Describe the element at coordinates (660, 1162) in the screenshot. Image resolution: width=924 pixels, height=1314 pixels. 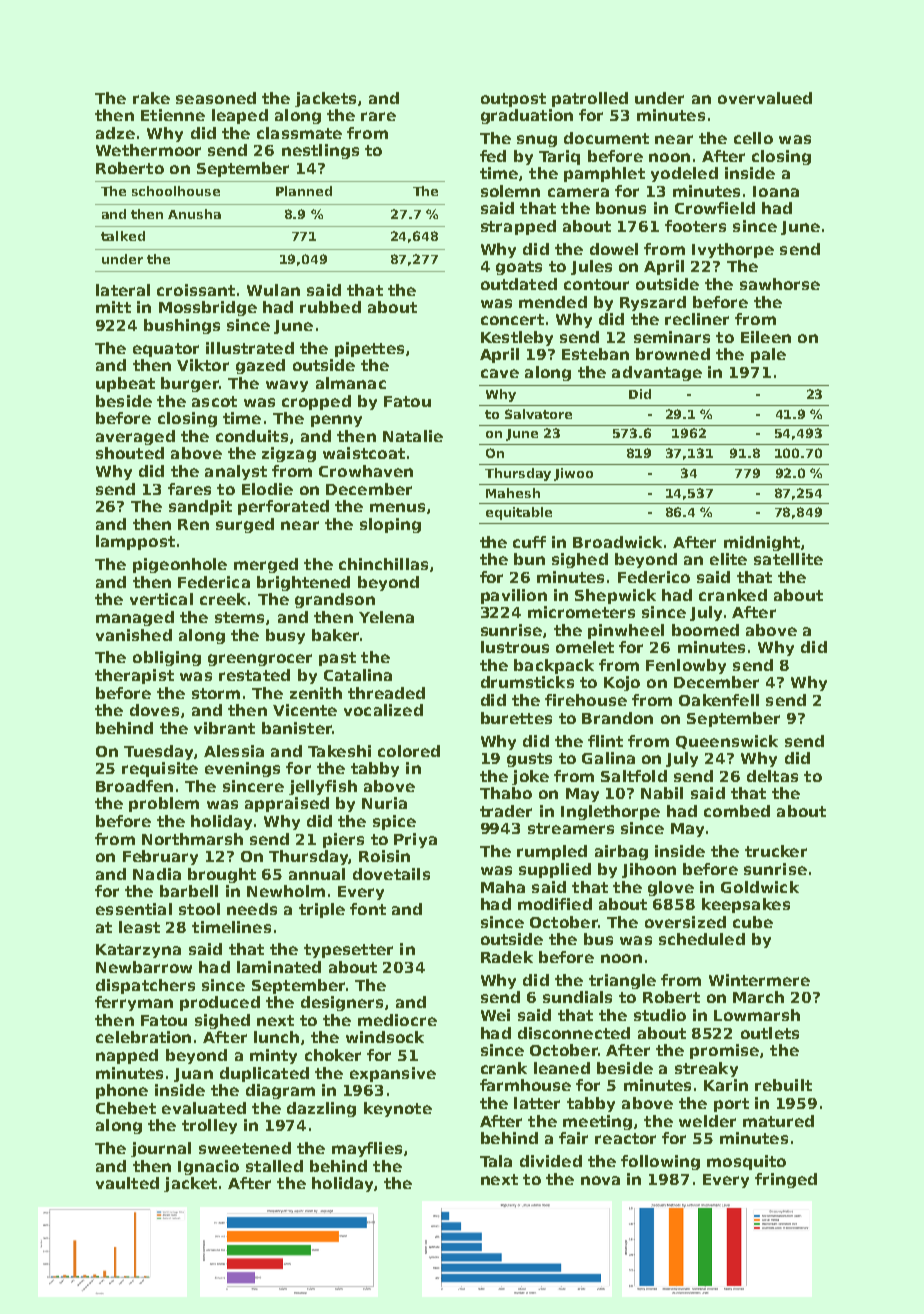
I see `following` at that location.
